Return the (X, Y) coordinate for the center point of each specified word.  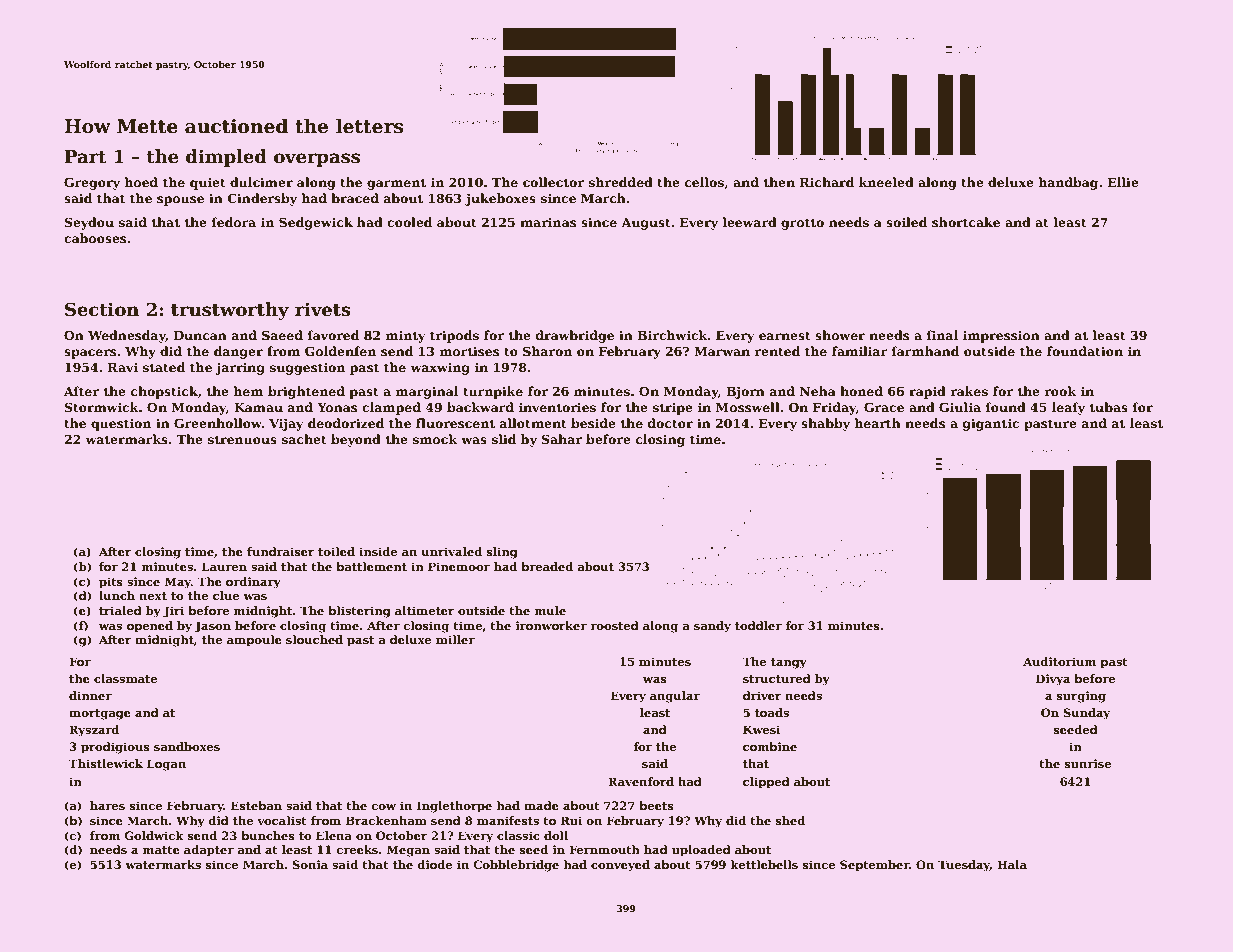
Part (85, 157)
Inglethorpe (454, 807)
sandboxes (187, 746)
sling (502, 553)
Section (102, 309)
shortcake (966, 222)
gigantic (991, 424)
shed (790, 820)
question (121, 424)
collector (553, 182)
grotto (802, 224)
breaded (547, 566)
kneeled (886, 182)
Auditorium (1059, 661)
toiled (336, 551)
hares (107, 805)
